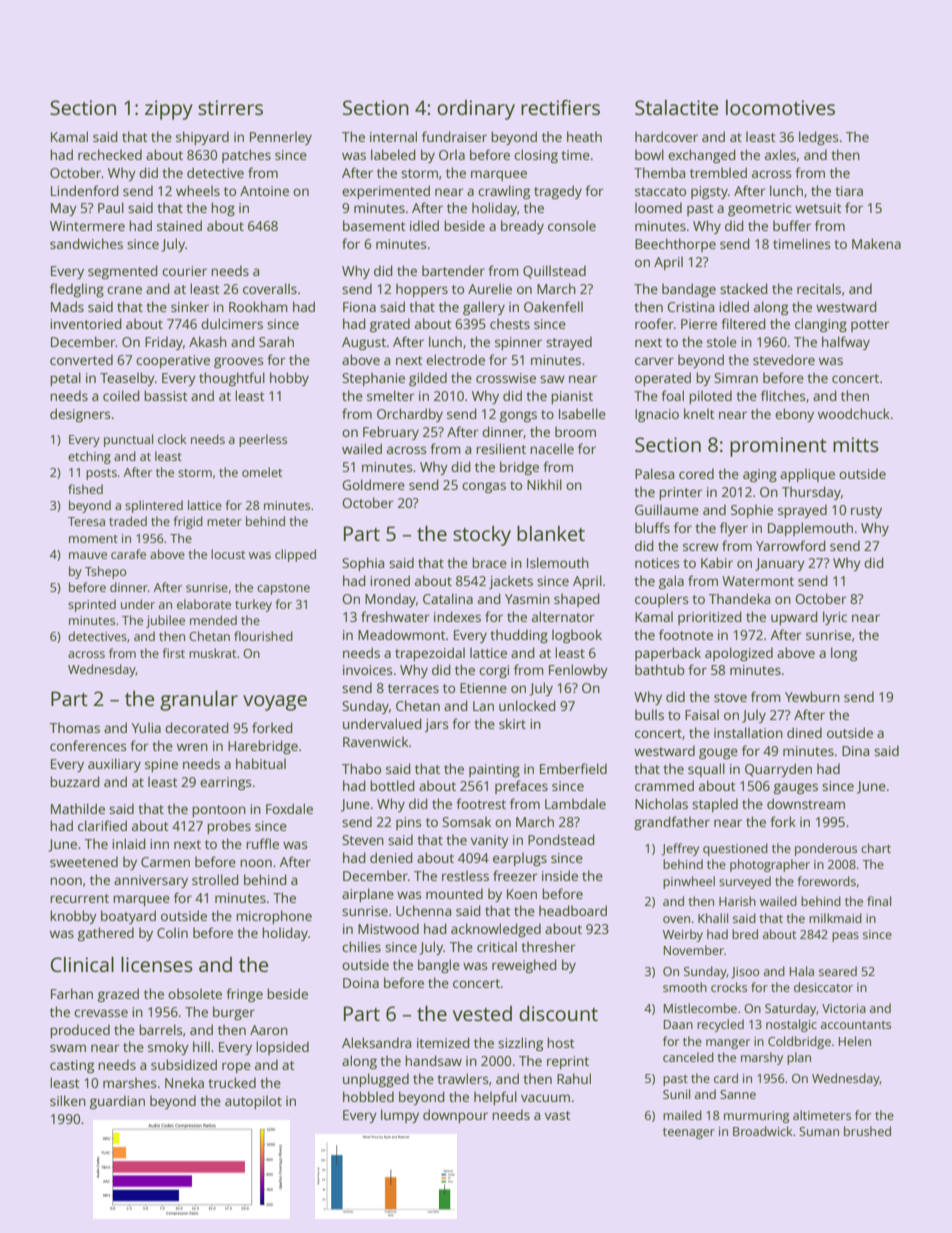 This screenshot has width=952, height=1233. What do you see at coordinates (85, 190) in the screenshot?
I see `Lindenford` at bounding box center [85, 190].
